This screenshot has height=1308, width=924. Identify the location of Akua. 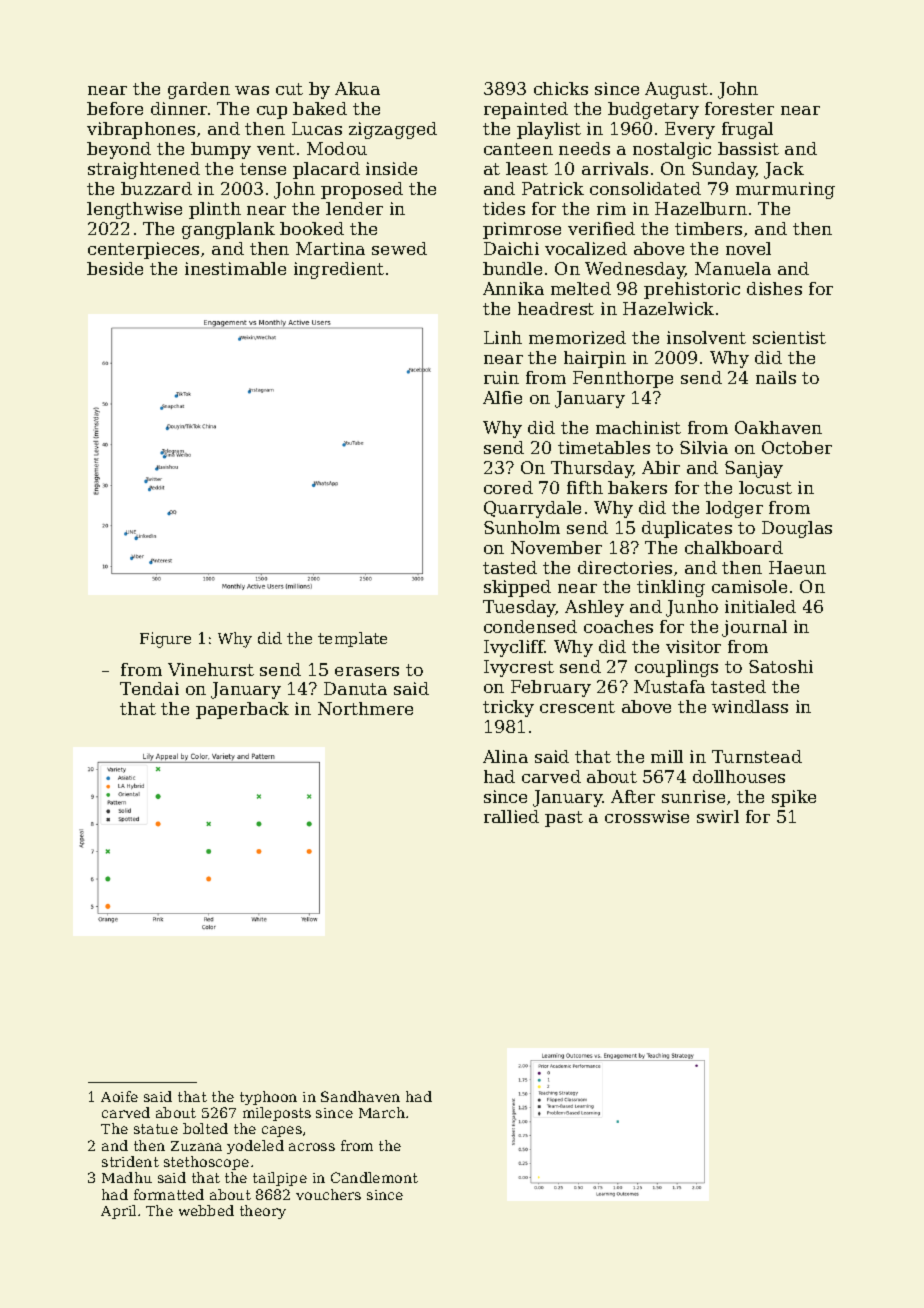
(357, 88).
